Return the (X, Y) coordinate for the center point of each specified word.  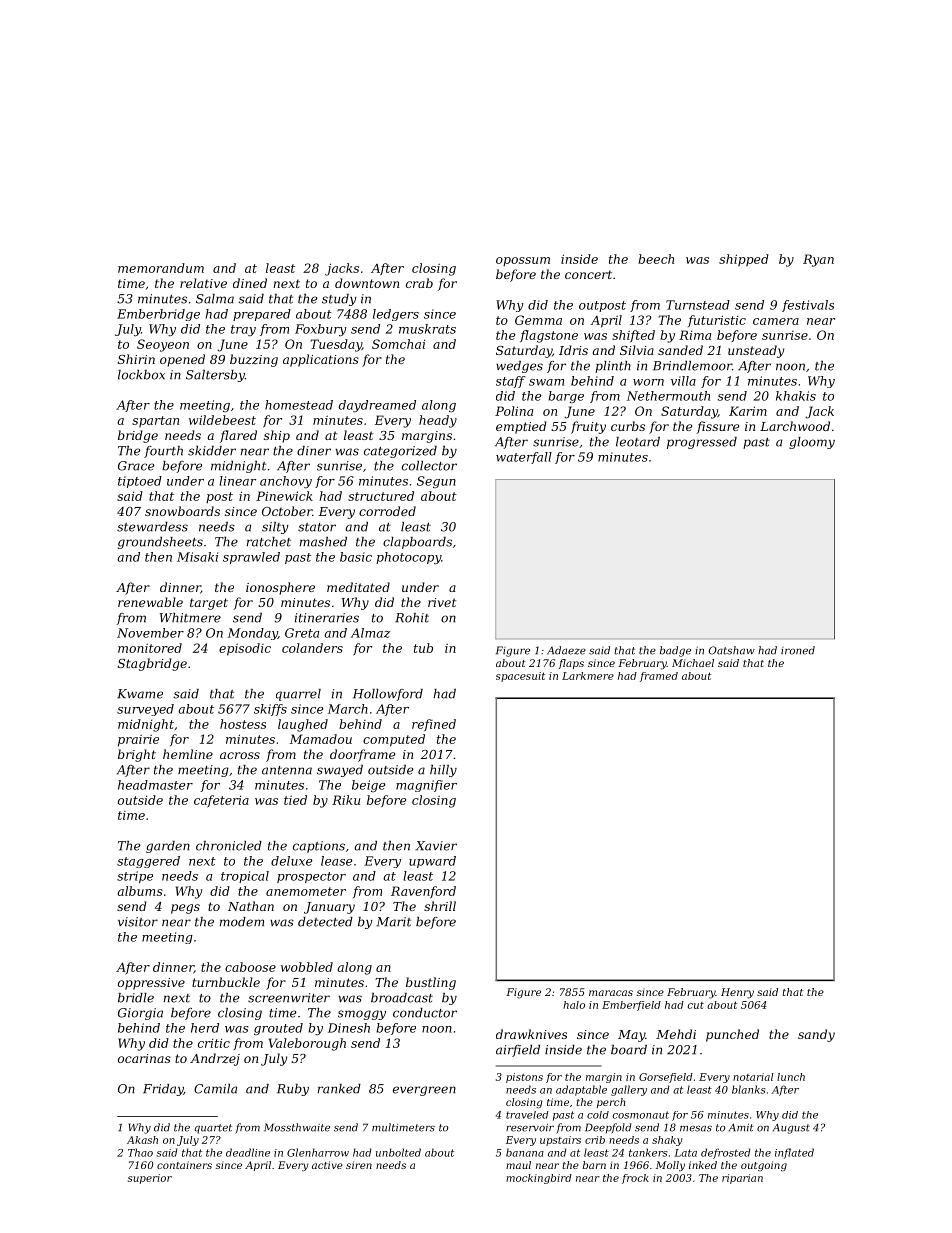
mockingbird (539, 1179)
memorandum (161, 268)
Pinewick (284, 496)
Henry (737, 993)
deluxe (292, 861)
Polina (514, 411)
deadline (248, 1152)
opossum (523, 261)
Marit (394, 922)
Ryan (818, 260)
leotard (638, 442)
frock (635, 1179)
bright (137, 755)
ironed (798, 650)
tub (423, 648)
